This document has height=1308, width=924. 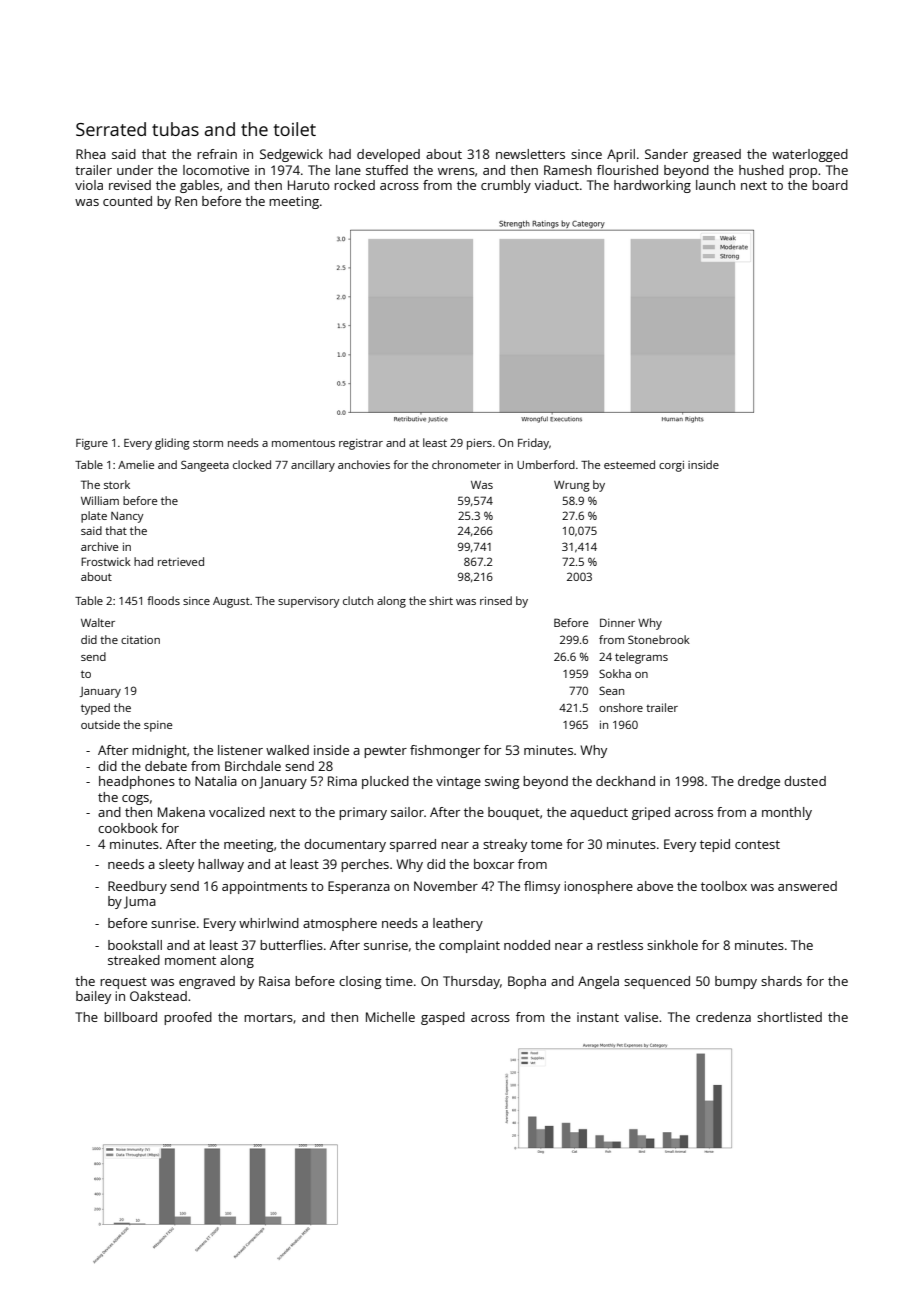 What do you see at coordinates (237, 812) in the document?
I see `vocalized` at bounding box center [237, 812].
